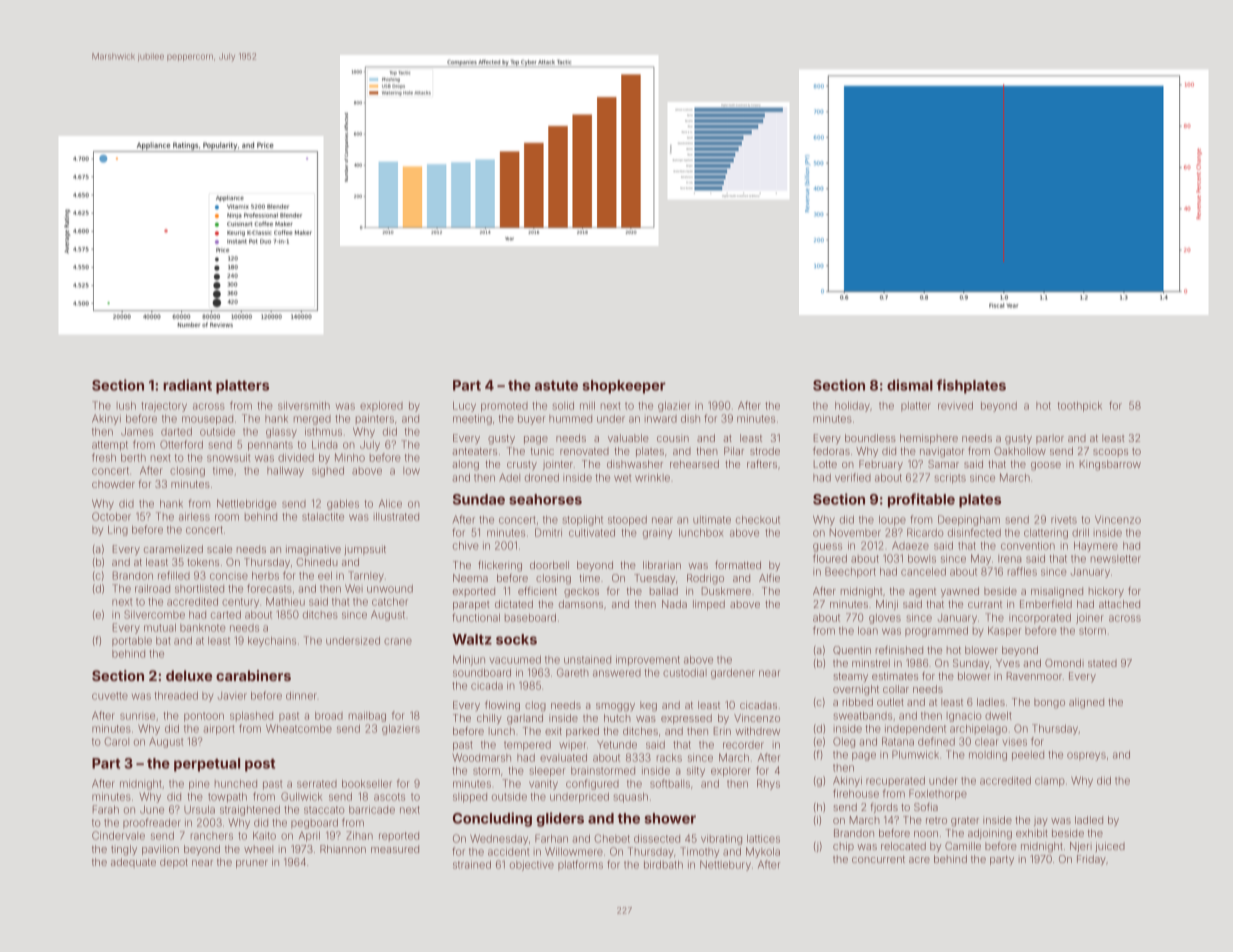 The image size is (1233, 952). Describe the element at coordinates (133, 863) in the screenshot. I see `adequate` at that location.
